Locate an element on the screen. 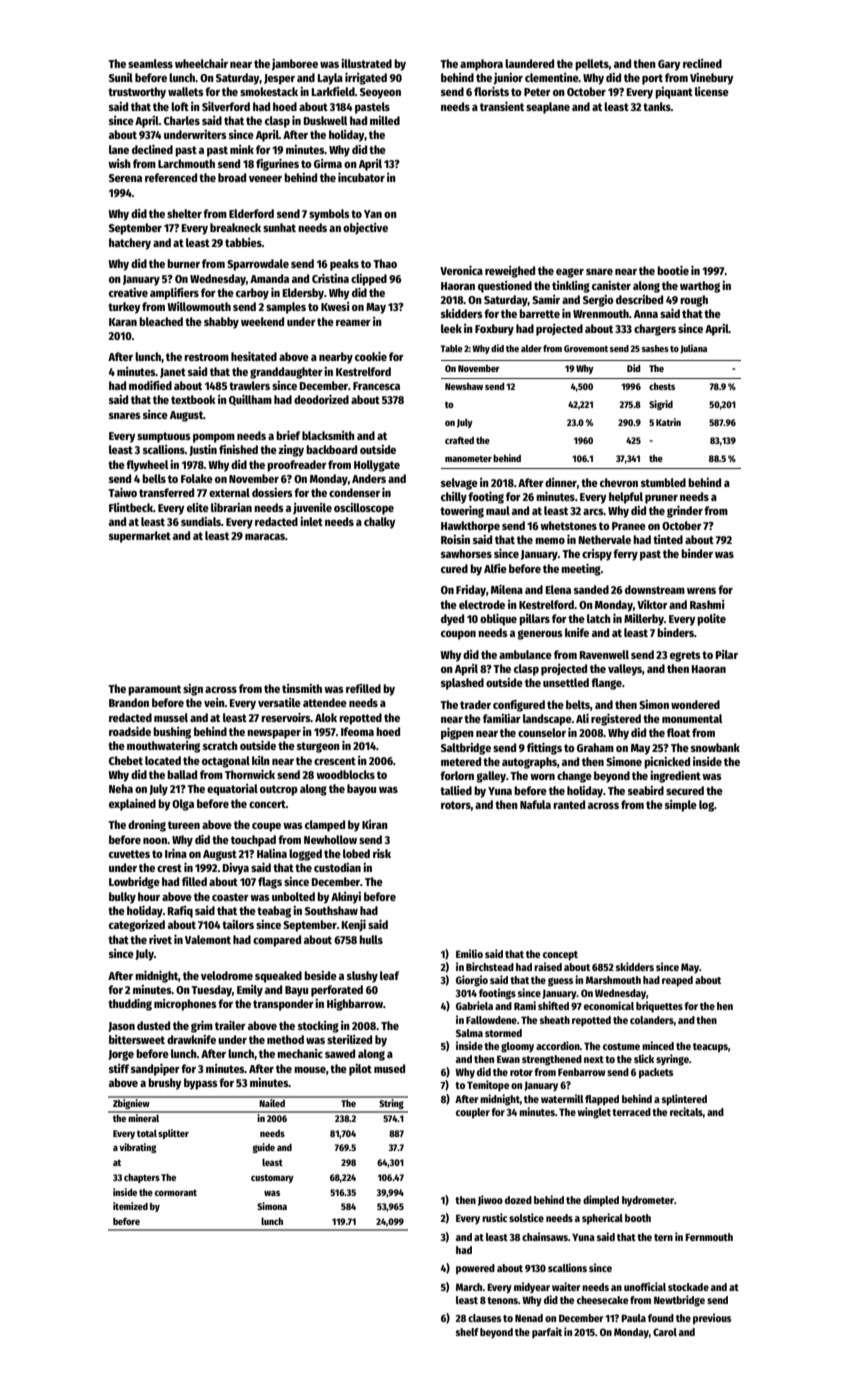  port is located at coordinates (652, 79).
